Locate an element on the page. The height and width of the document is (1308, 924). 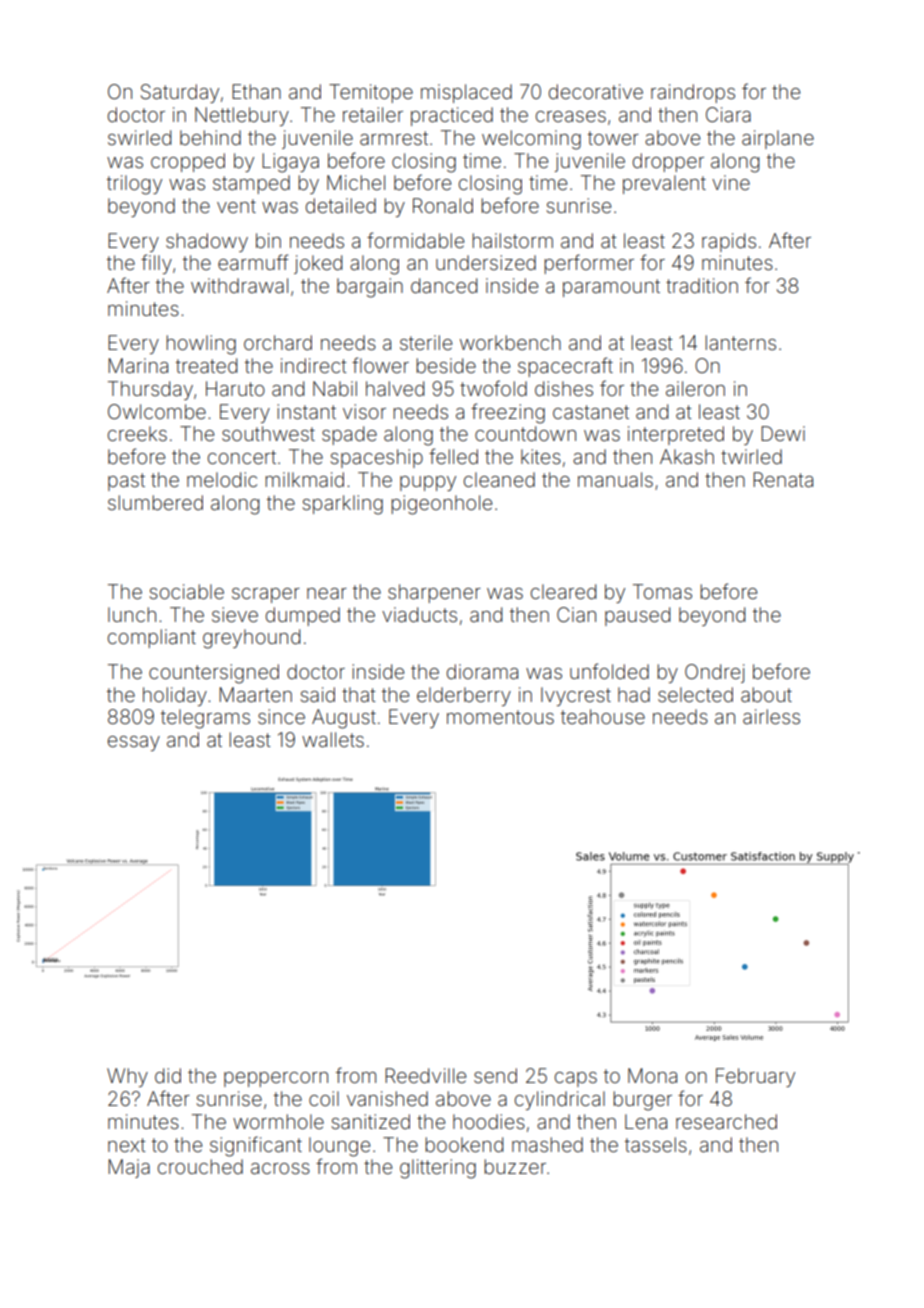
essay is located at coordinates (134, 743).
